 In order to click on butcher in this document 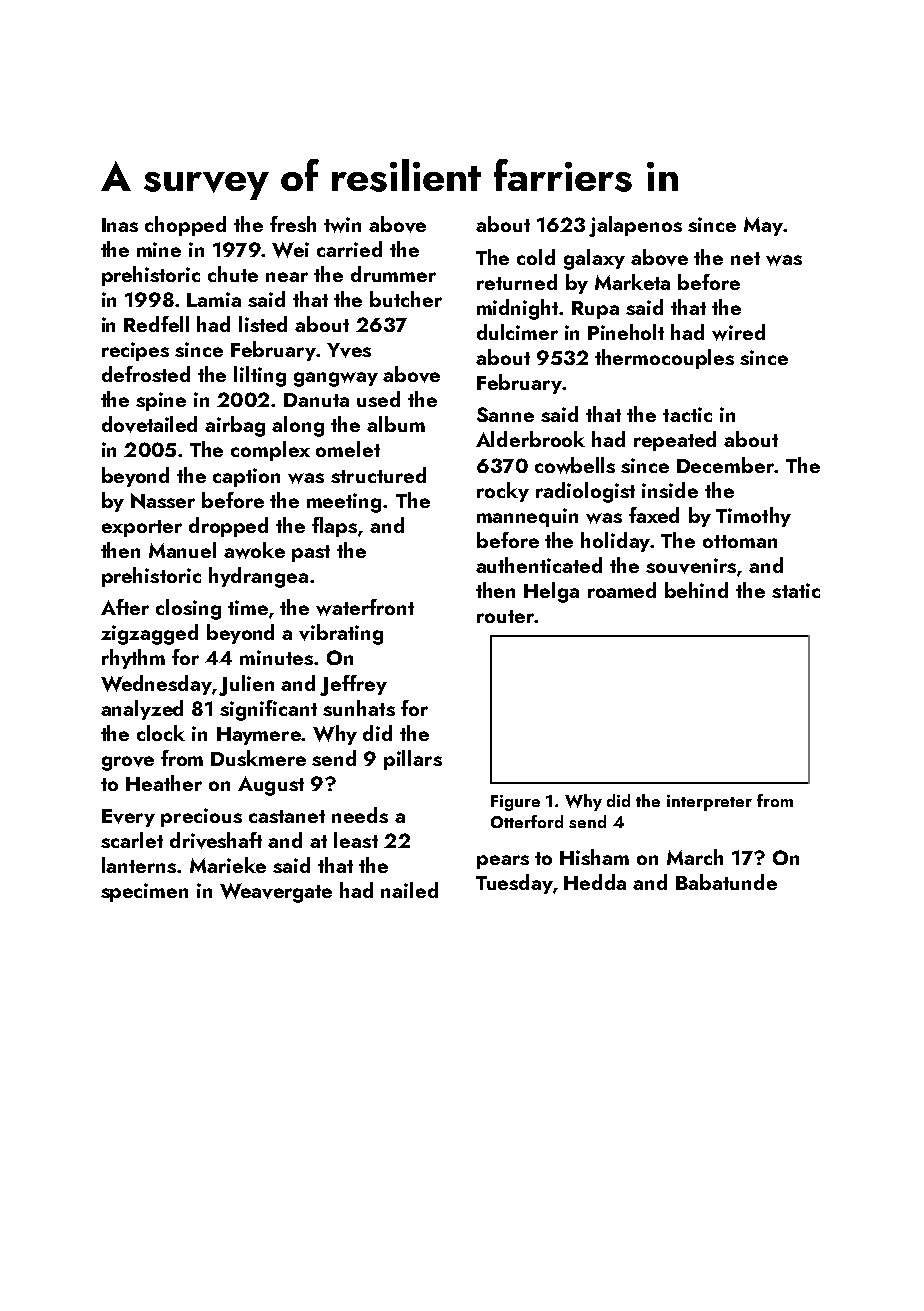, I will do `click(406, 299)`.
